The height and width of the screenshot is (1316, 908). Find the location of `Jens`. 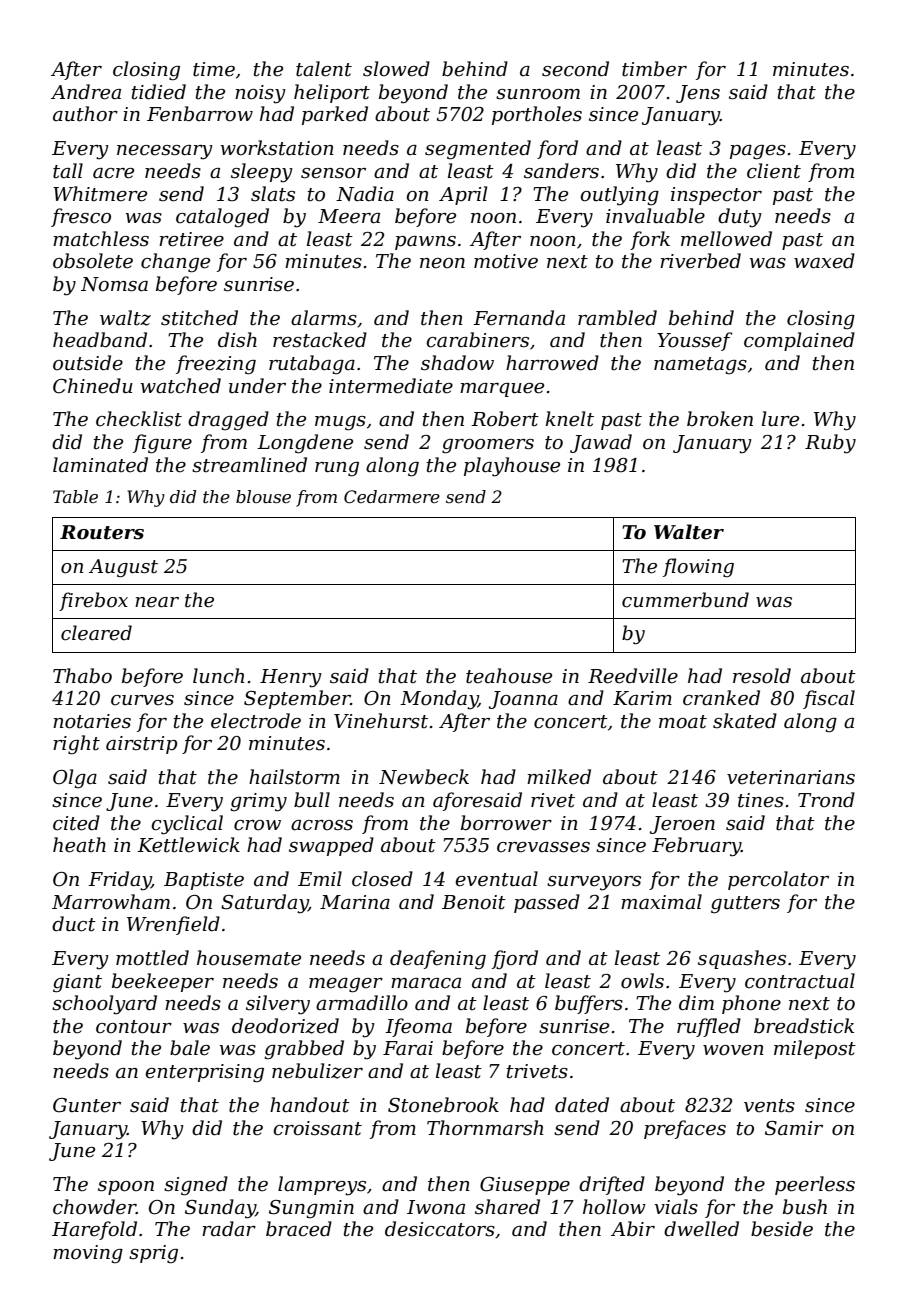

Jens is located at coordinates (698, 94).
